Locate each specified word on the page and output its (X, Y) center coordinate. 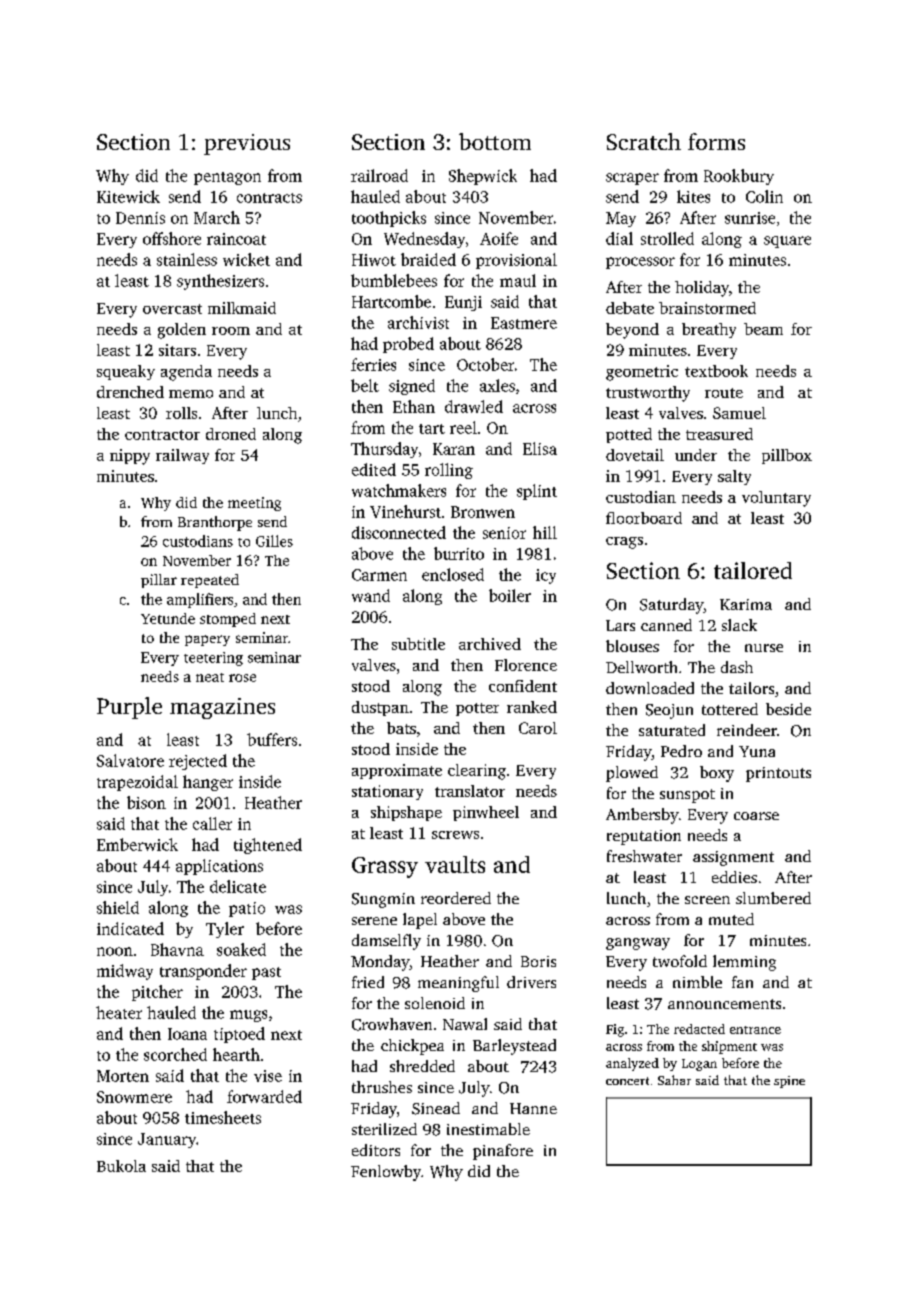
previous (247, 144)
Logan (699, 1065)
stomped (228, 620)
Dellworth (641, 667)
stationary (387, 792)
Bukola (121, 1166)
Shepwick (483, 177)
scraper (632, 179)
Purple (129, 708)
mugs (248, 1016)
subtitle (418, 644)
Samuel (739, 413)
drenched (130, 392)
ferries (373, 364)
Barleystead (514, 1047)
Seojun (669, 711)
